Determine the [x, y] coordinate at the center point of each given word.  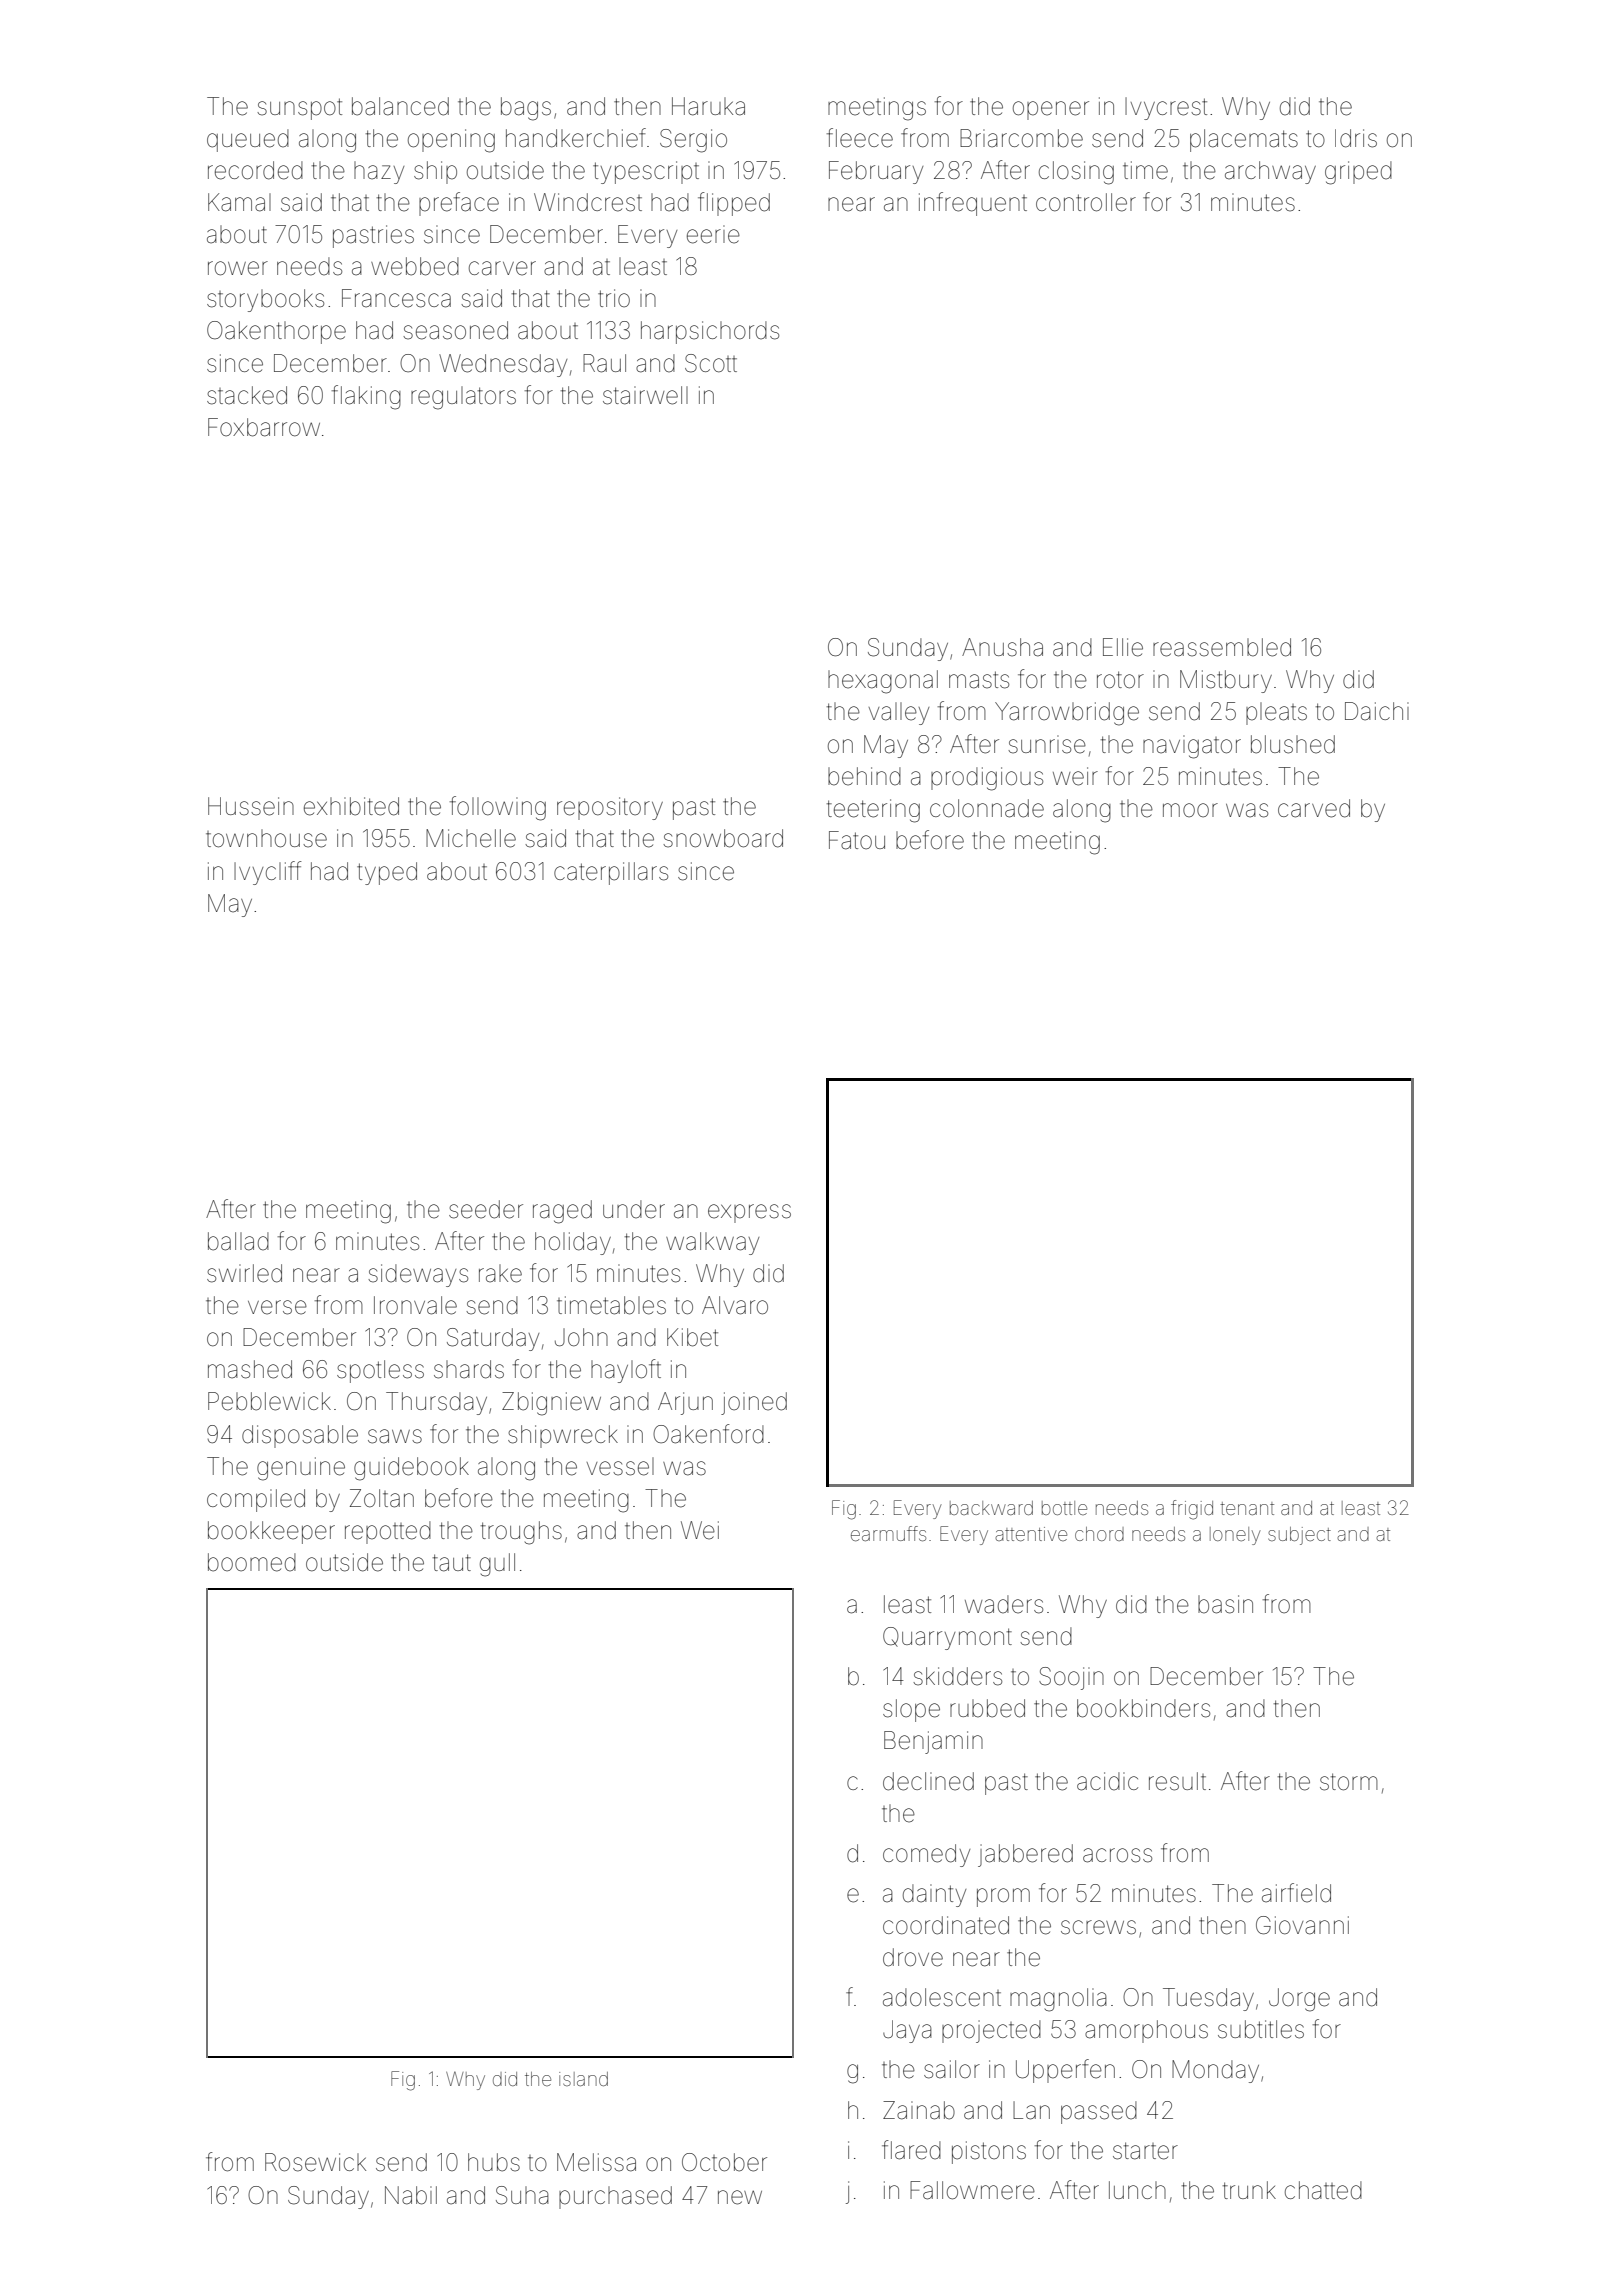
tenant [1247, 1508]
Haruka [708, 106]
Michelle [471, 838]
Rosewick [315, 2162]
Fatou [857, 840]
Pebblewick [269, 1401]
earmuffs [888, 1533]
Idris [1356, 138]
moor [1190, 810]
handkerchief [576, 138]
